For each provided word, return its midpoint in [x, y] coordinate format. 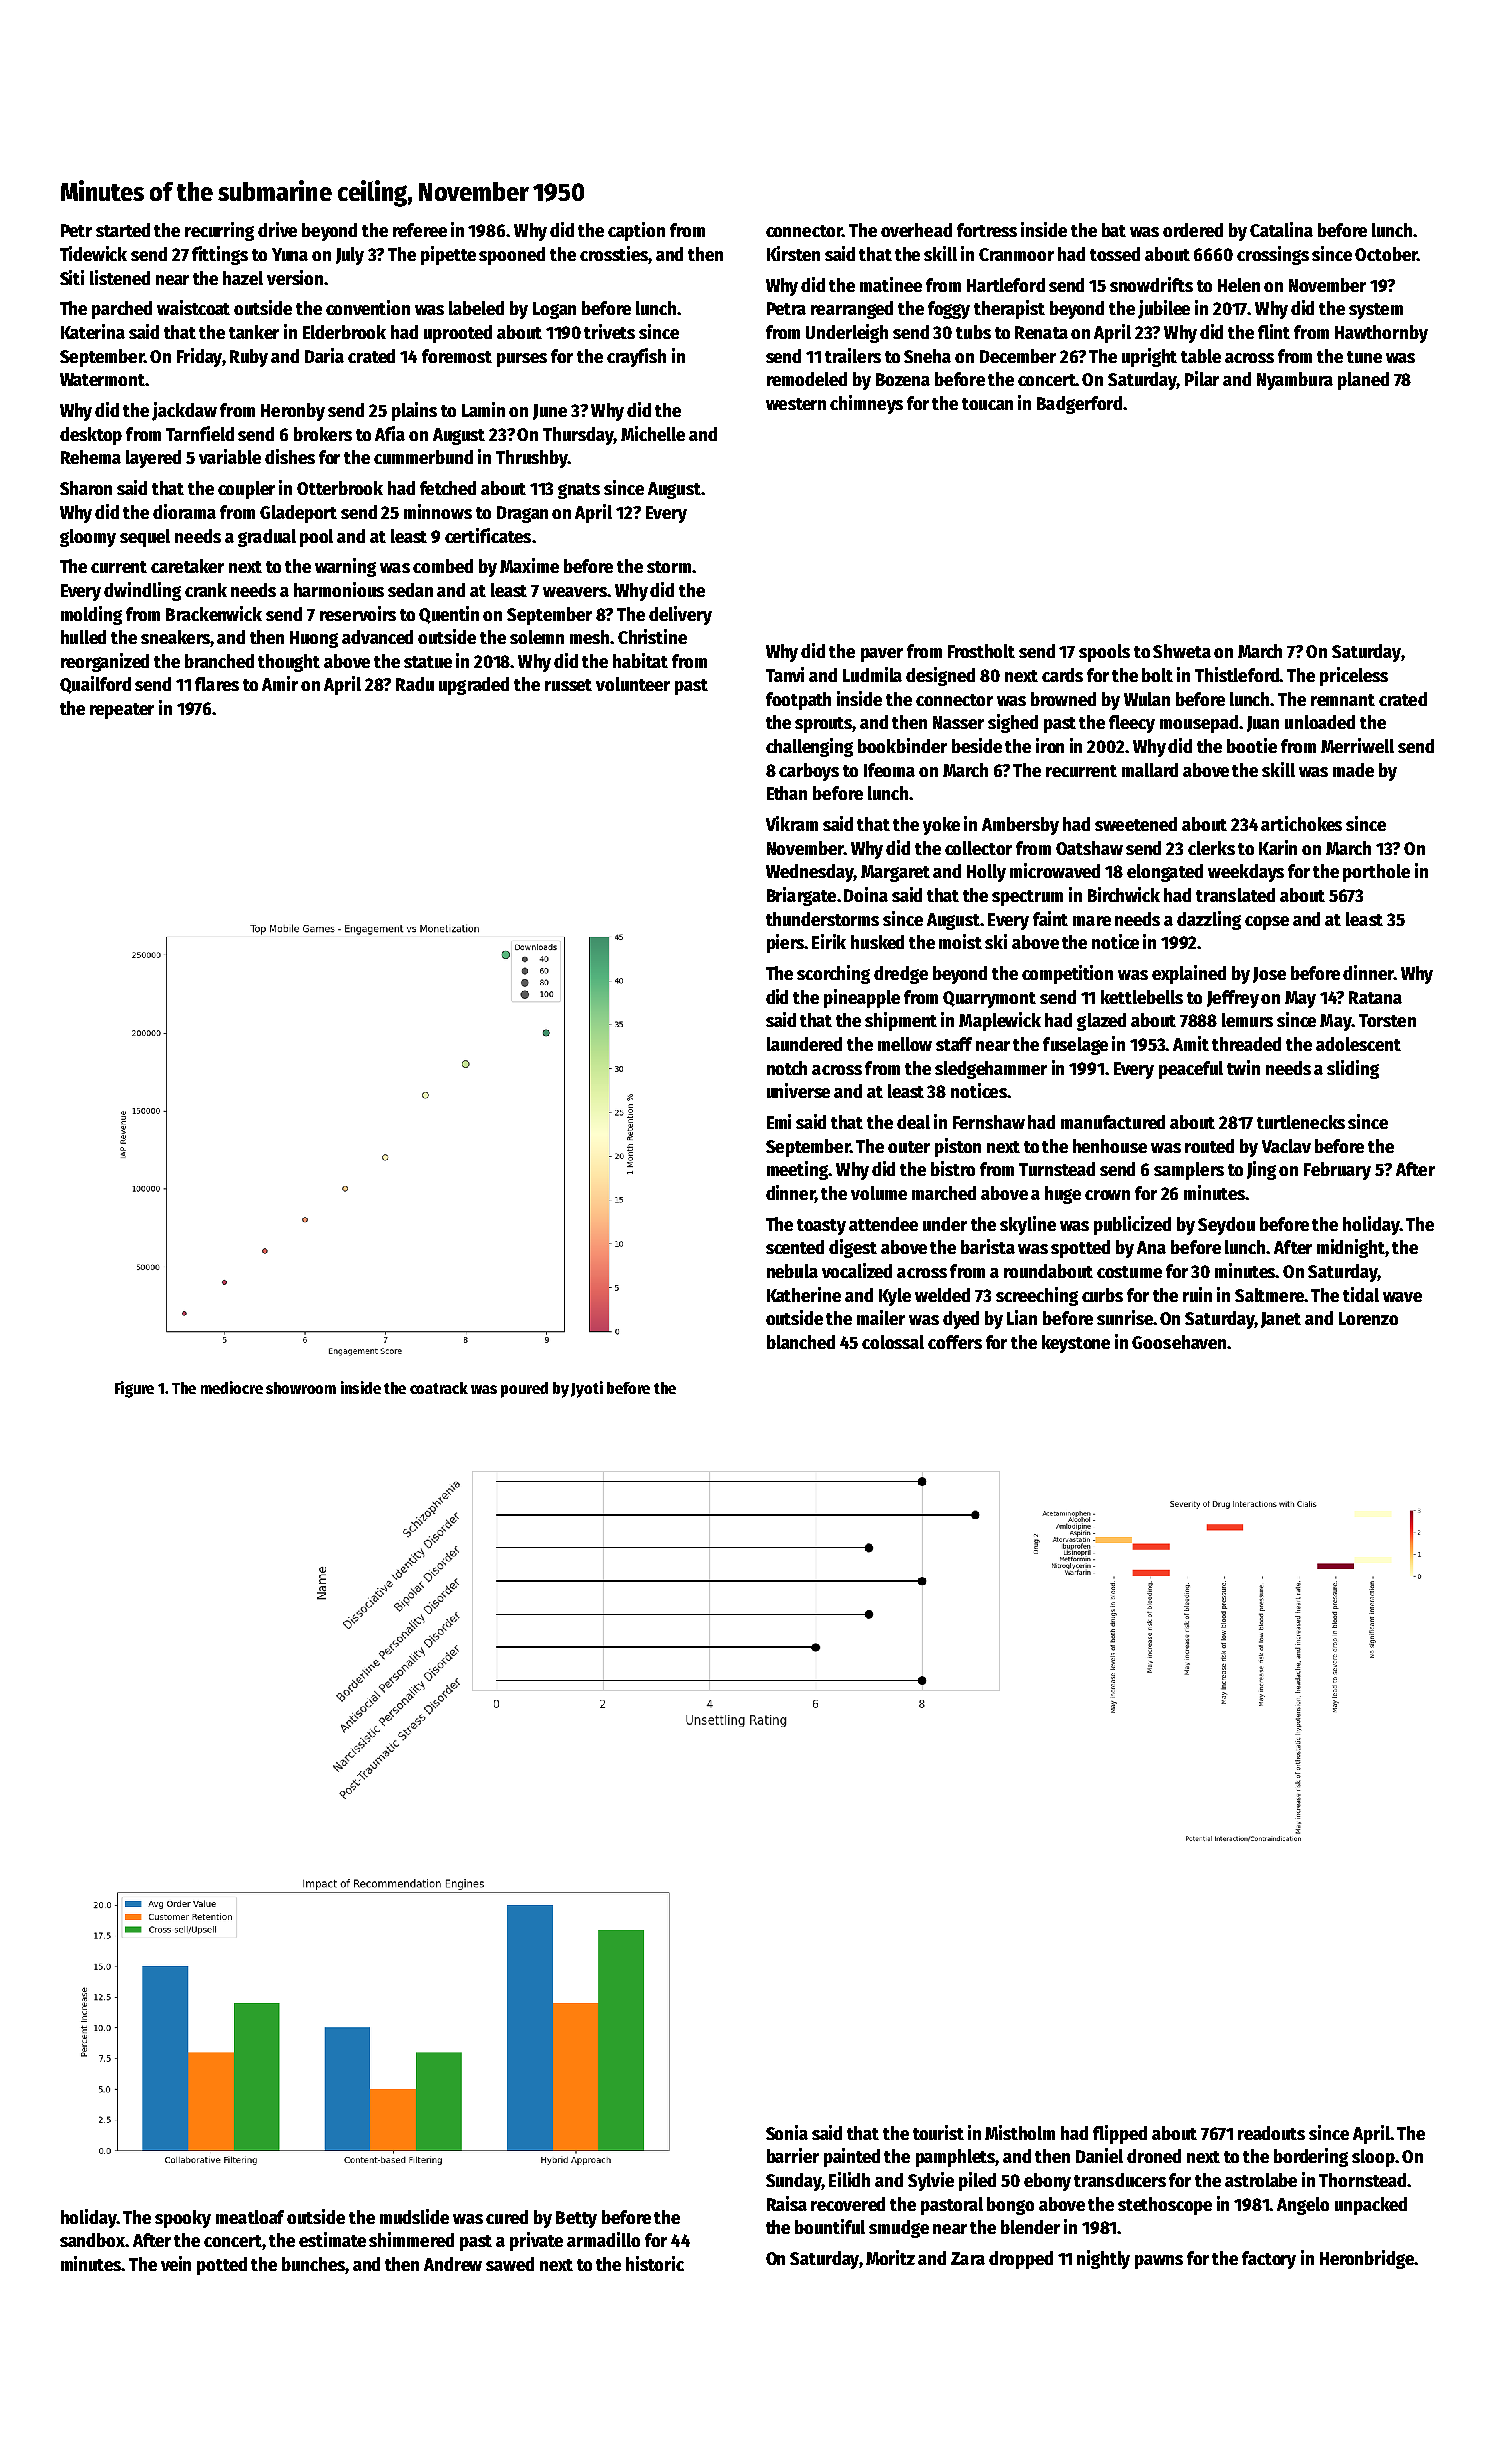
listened [120, 277]
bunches [314, 2265]
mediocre [232, 1387]
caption [636, 231]
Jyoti [587, 1389]
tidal [1361, 1294]
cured [507, 2217]
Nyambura [1295, 381]
